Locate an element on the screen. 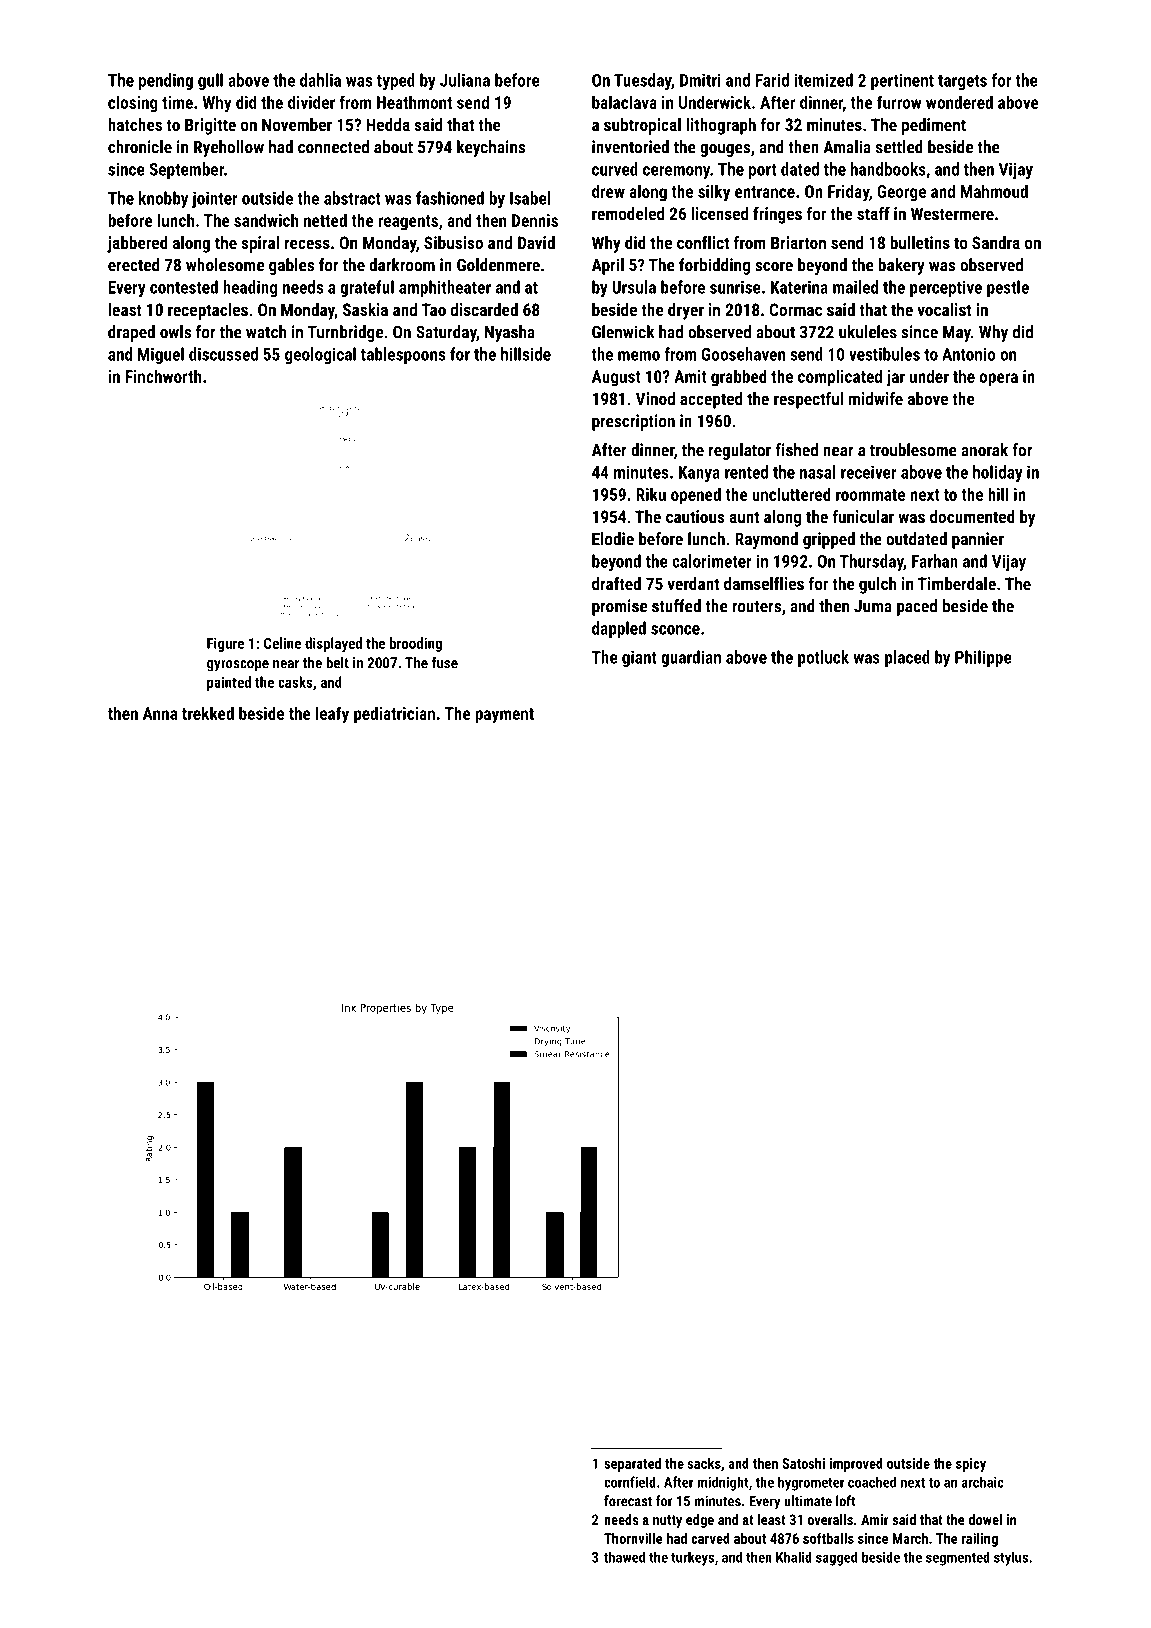 Image resolution: width=1151 pixels, height=1628 pixels. verdant is located at coordinates (693, 583).
